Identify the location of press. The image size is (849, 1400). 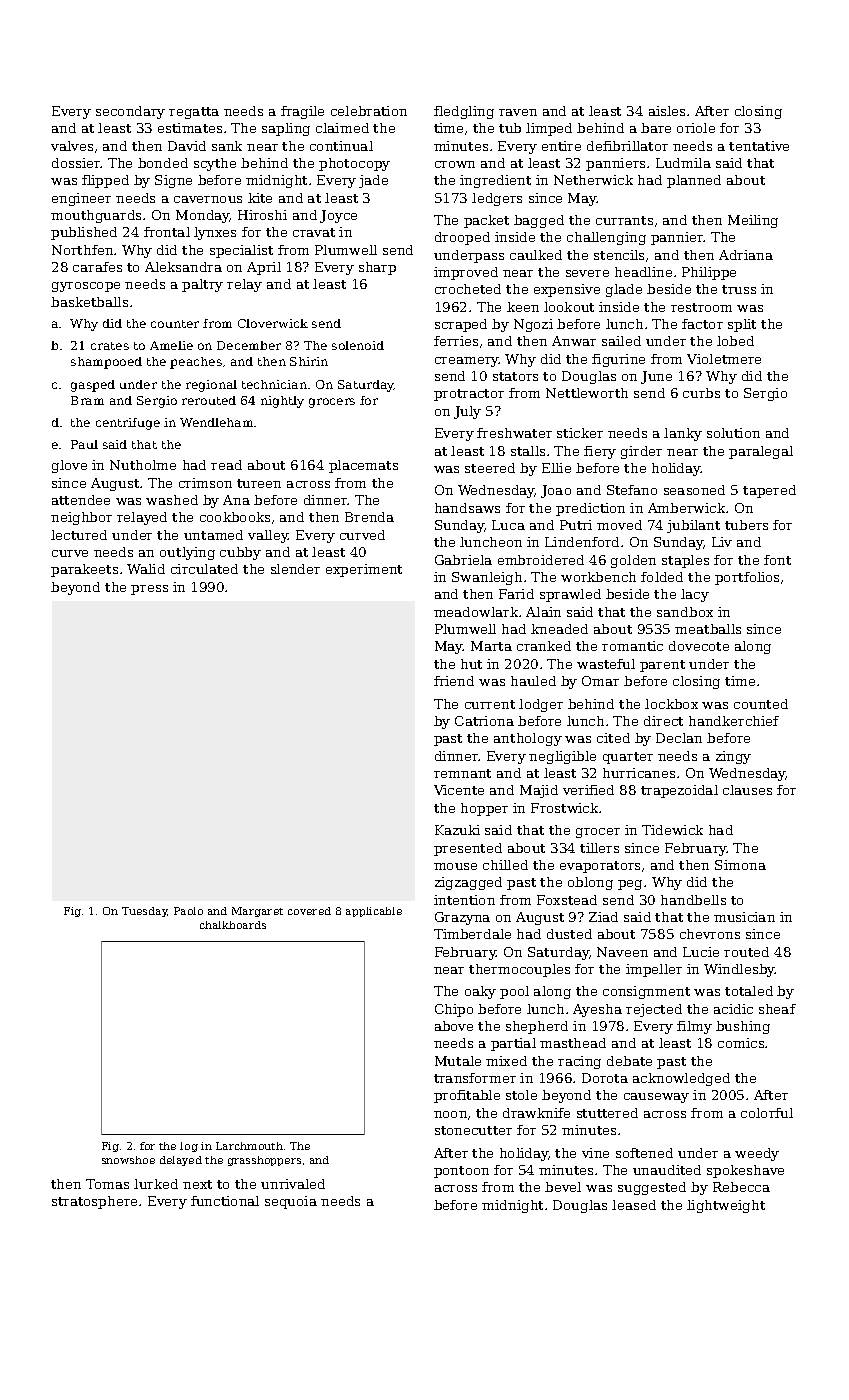
(149, 590).
